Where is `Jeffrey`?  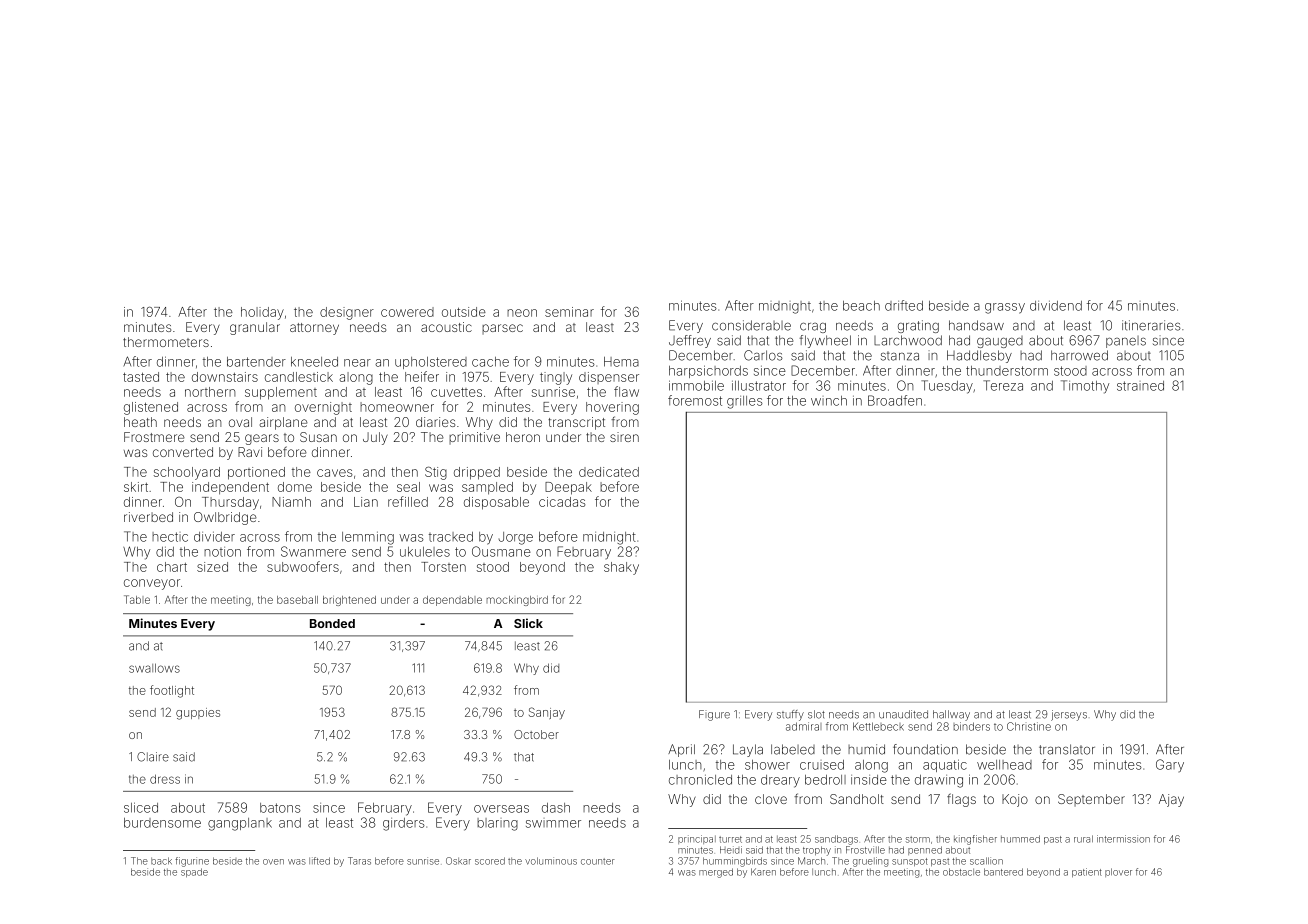
Jeffrey is located at coordinates (690, 341).
